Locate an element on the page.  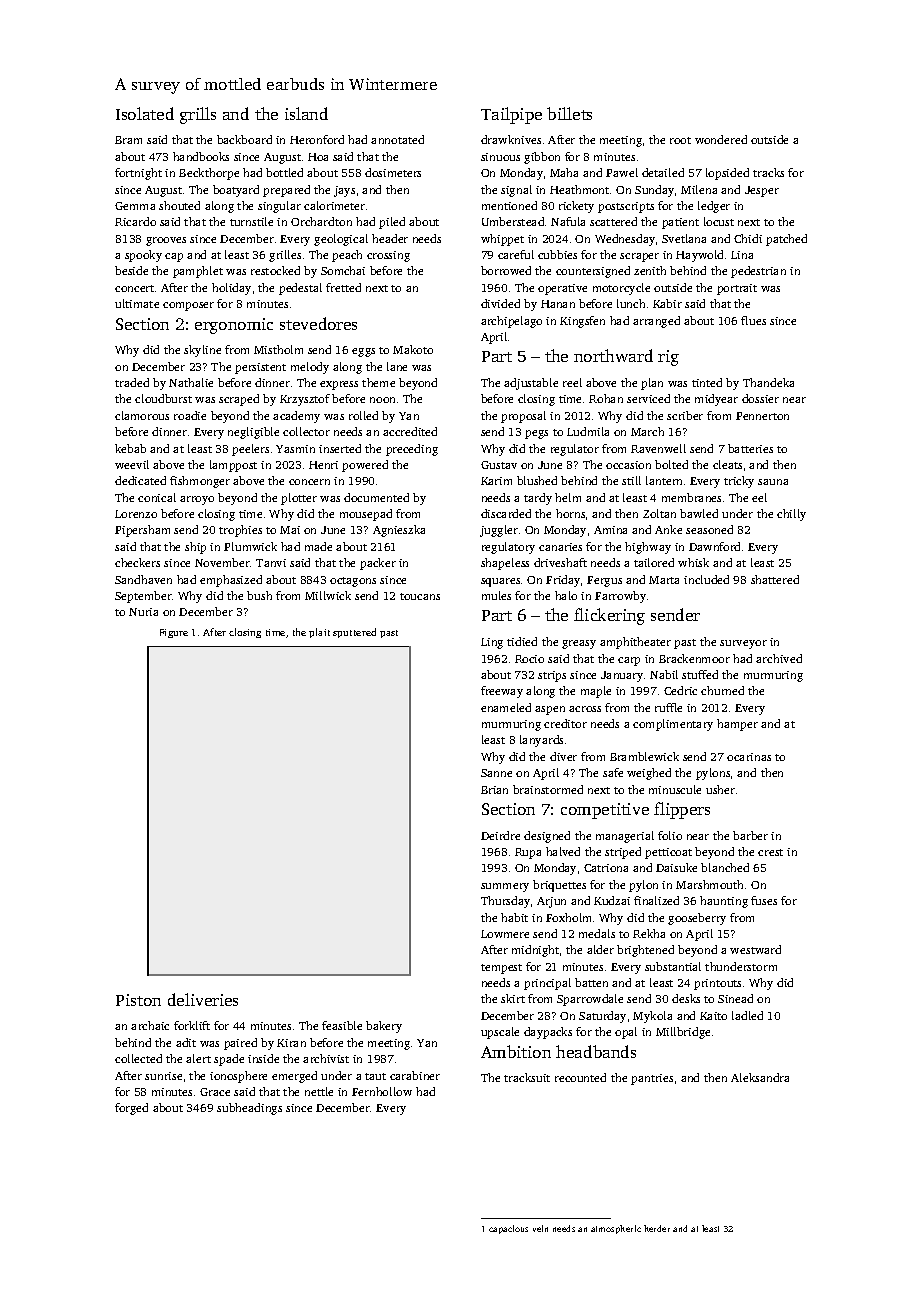
atmospheric is located at coordinates (616, 1229).
